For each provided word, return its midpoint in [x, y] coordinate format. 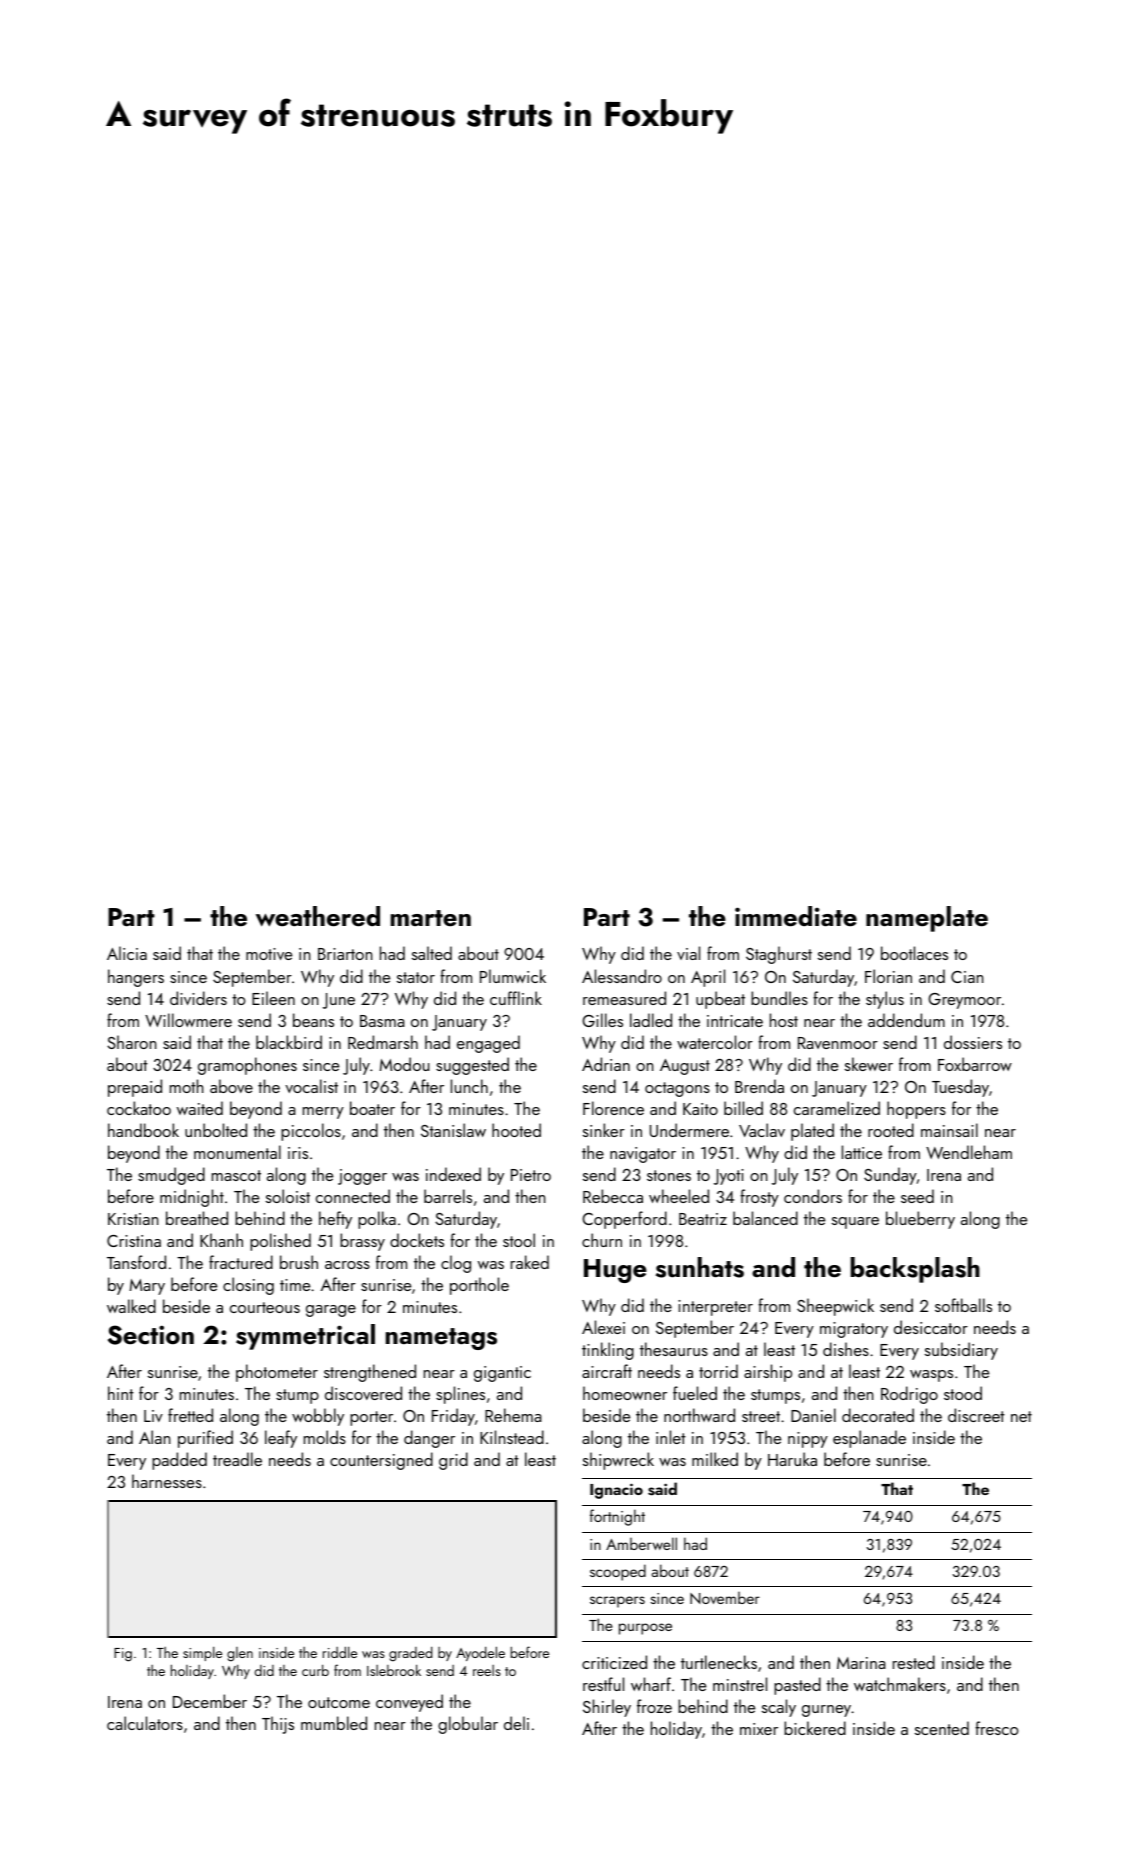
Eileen [273, 998]
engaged [488, 1044]
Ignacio [616, 1491]
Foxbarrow [975, 1064]
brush [299, 1262]
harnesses [167, 1481]
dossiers [973, 1042]
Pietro [531, 1175]
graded [410, 1654]
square [855, 1223]
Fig [123, 1655]
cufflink [516, 998]
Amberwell [641, 1543]
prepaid [135, 1088]
